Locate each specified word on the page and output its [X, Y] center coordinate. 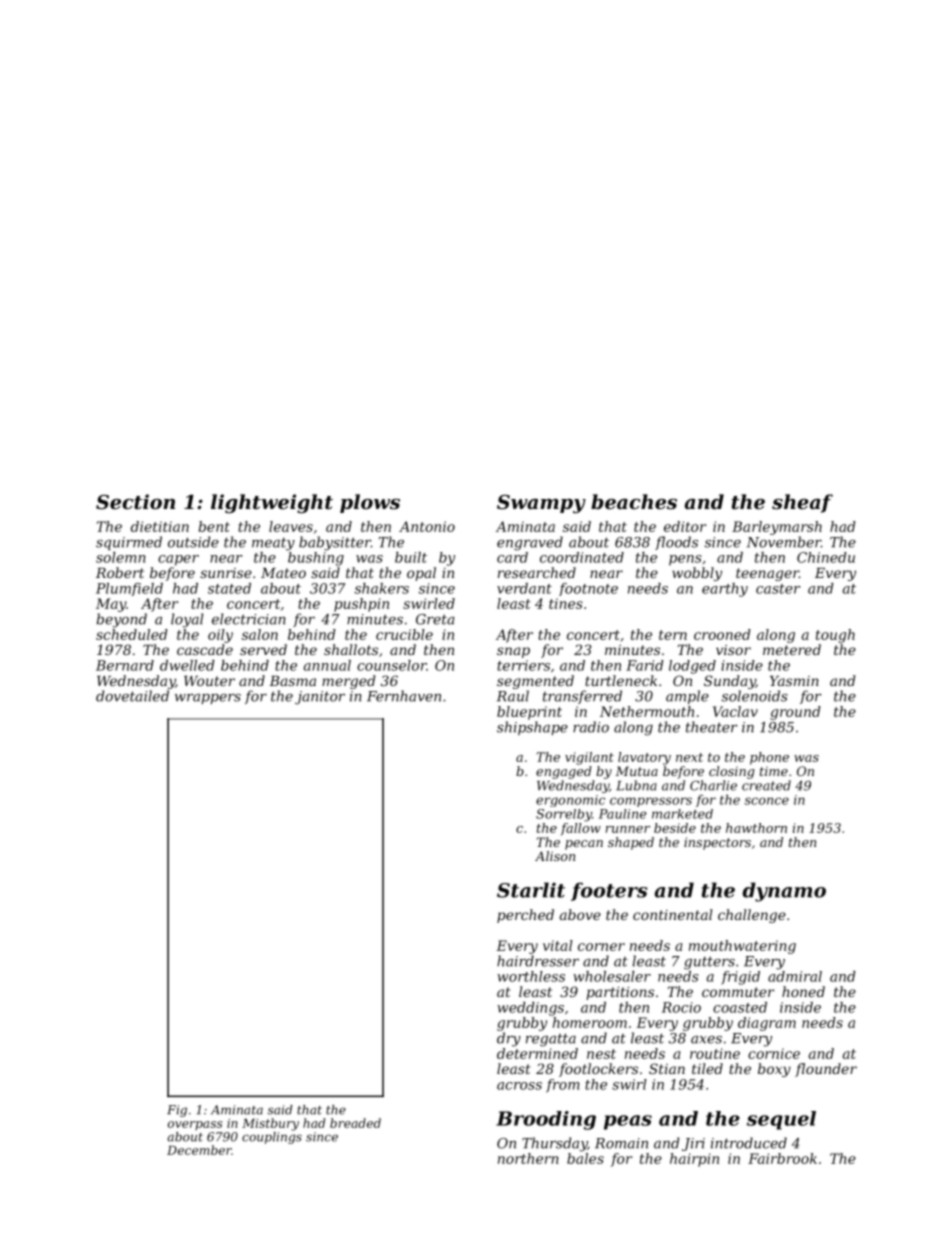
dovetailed [132, 696]
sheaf [802, 503]
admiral [795, 976]
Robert [120, 572]
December [199, 1150]
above [580, 914]
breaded [355, 1123]
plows [370, 503]
